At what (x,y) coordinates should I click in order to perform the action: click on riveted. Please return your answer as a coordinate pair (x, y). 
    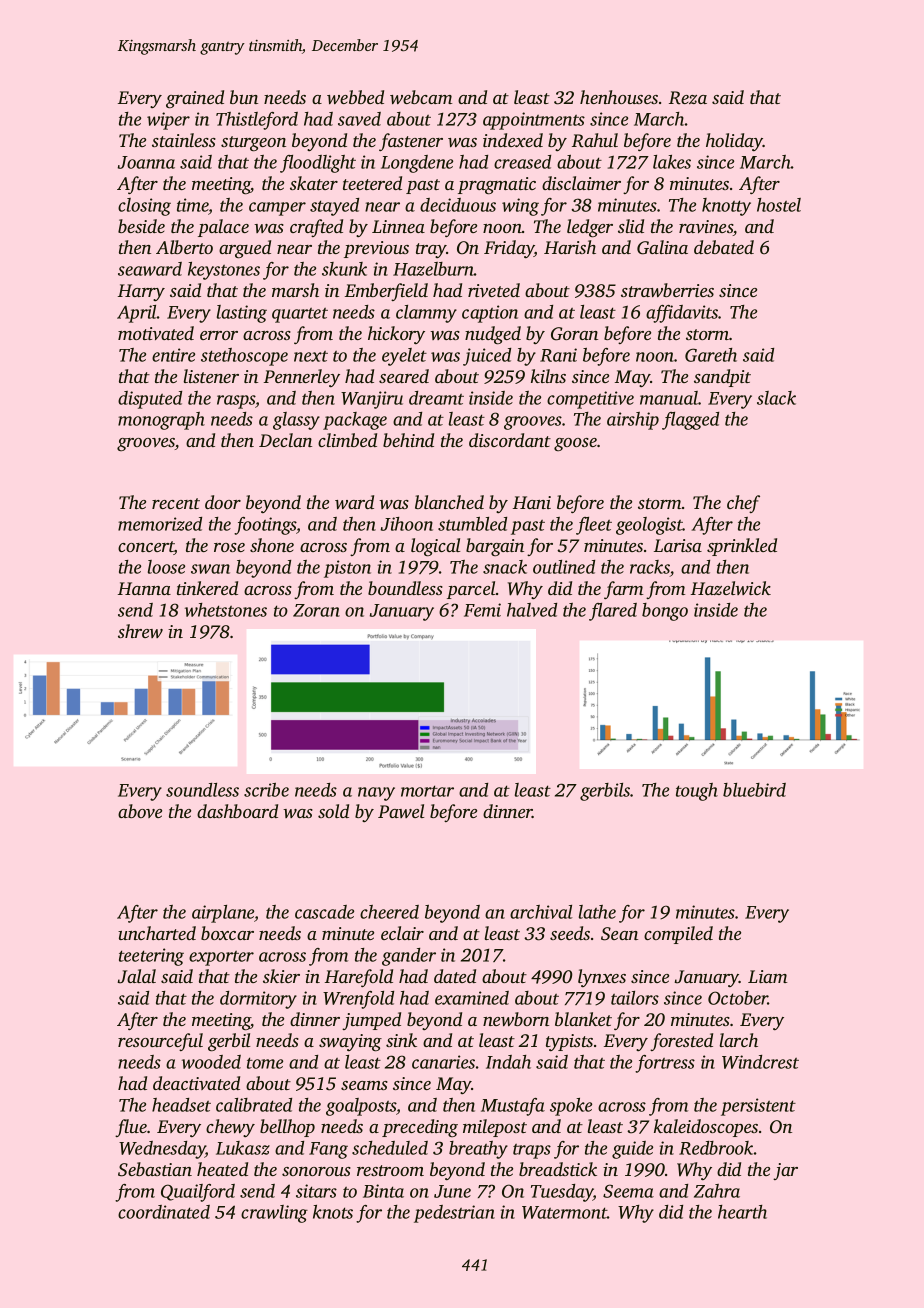
    Looking at the image, I should click on (494, 290).
